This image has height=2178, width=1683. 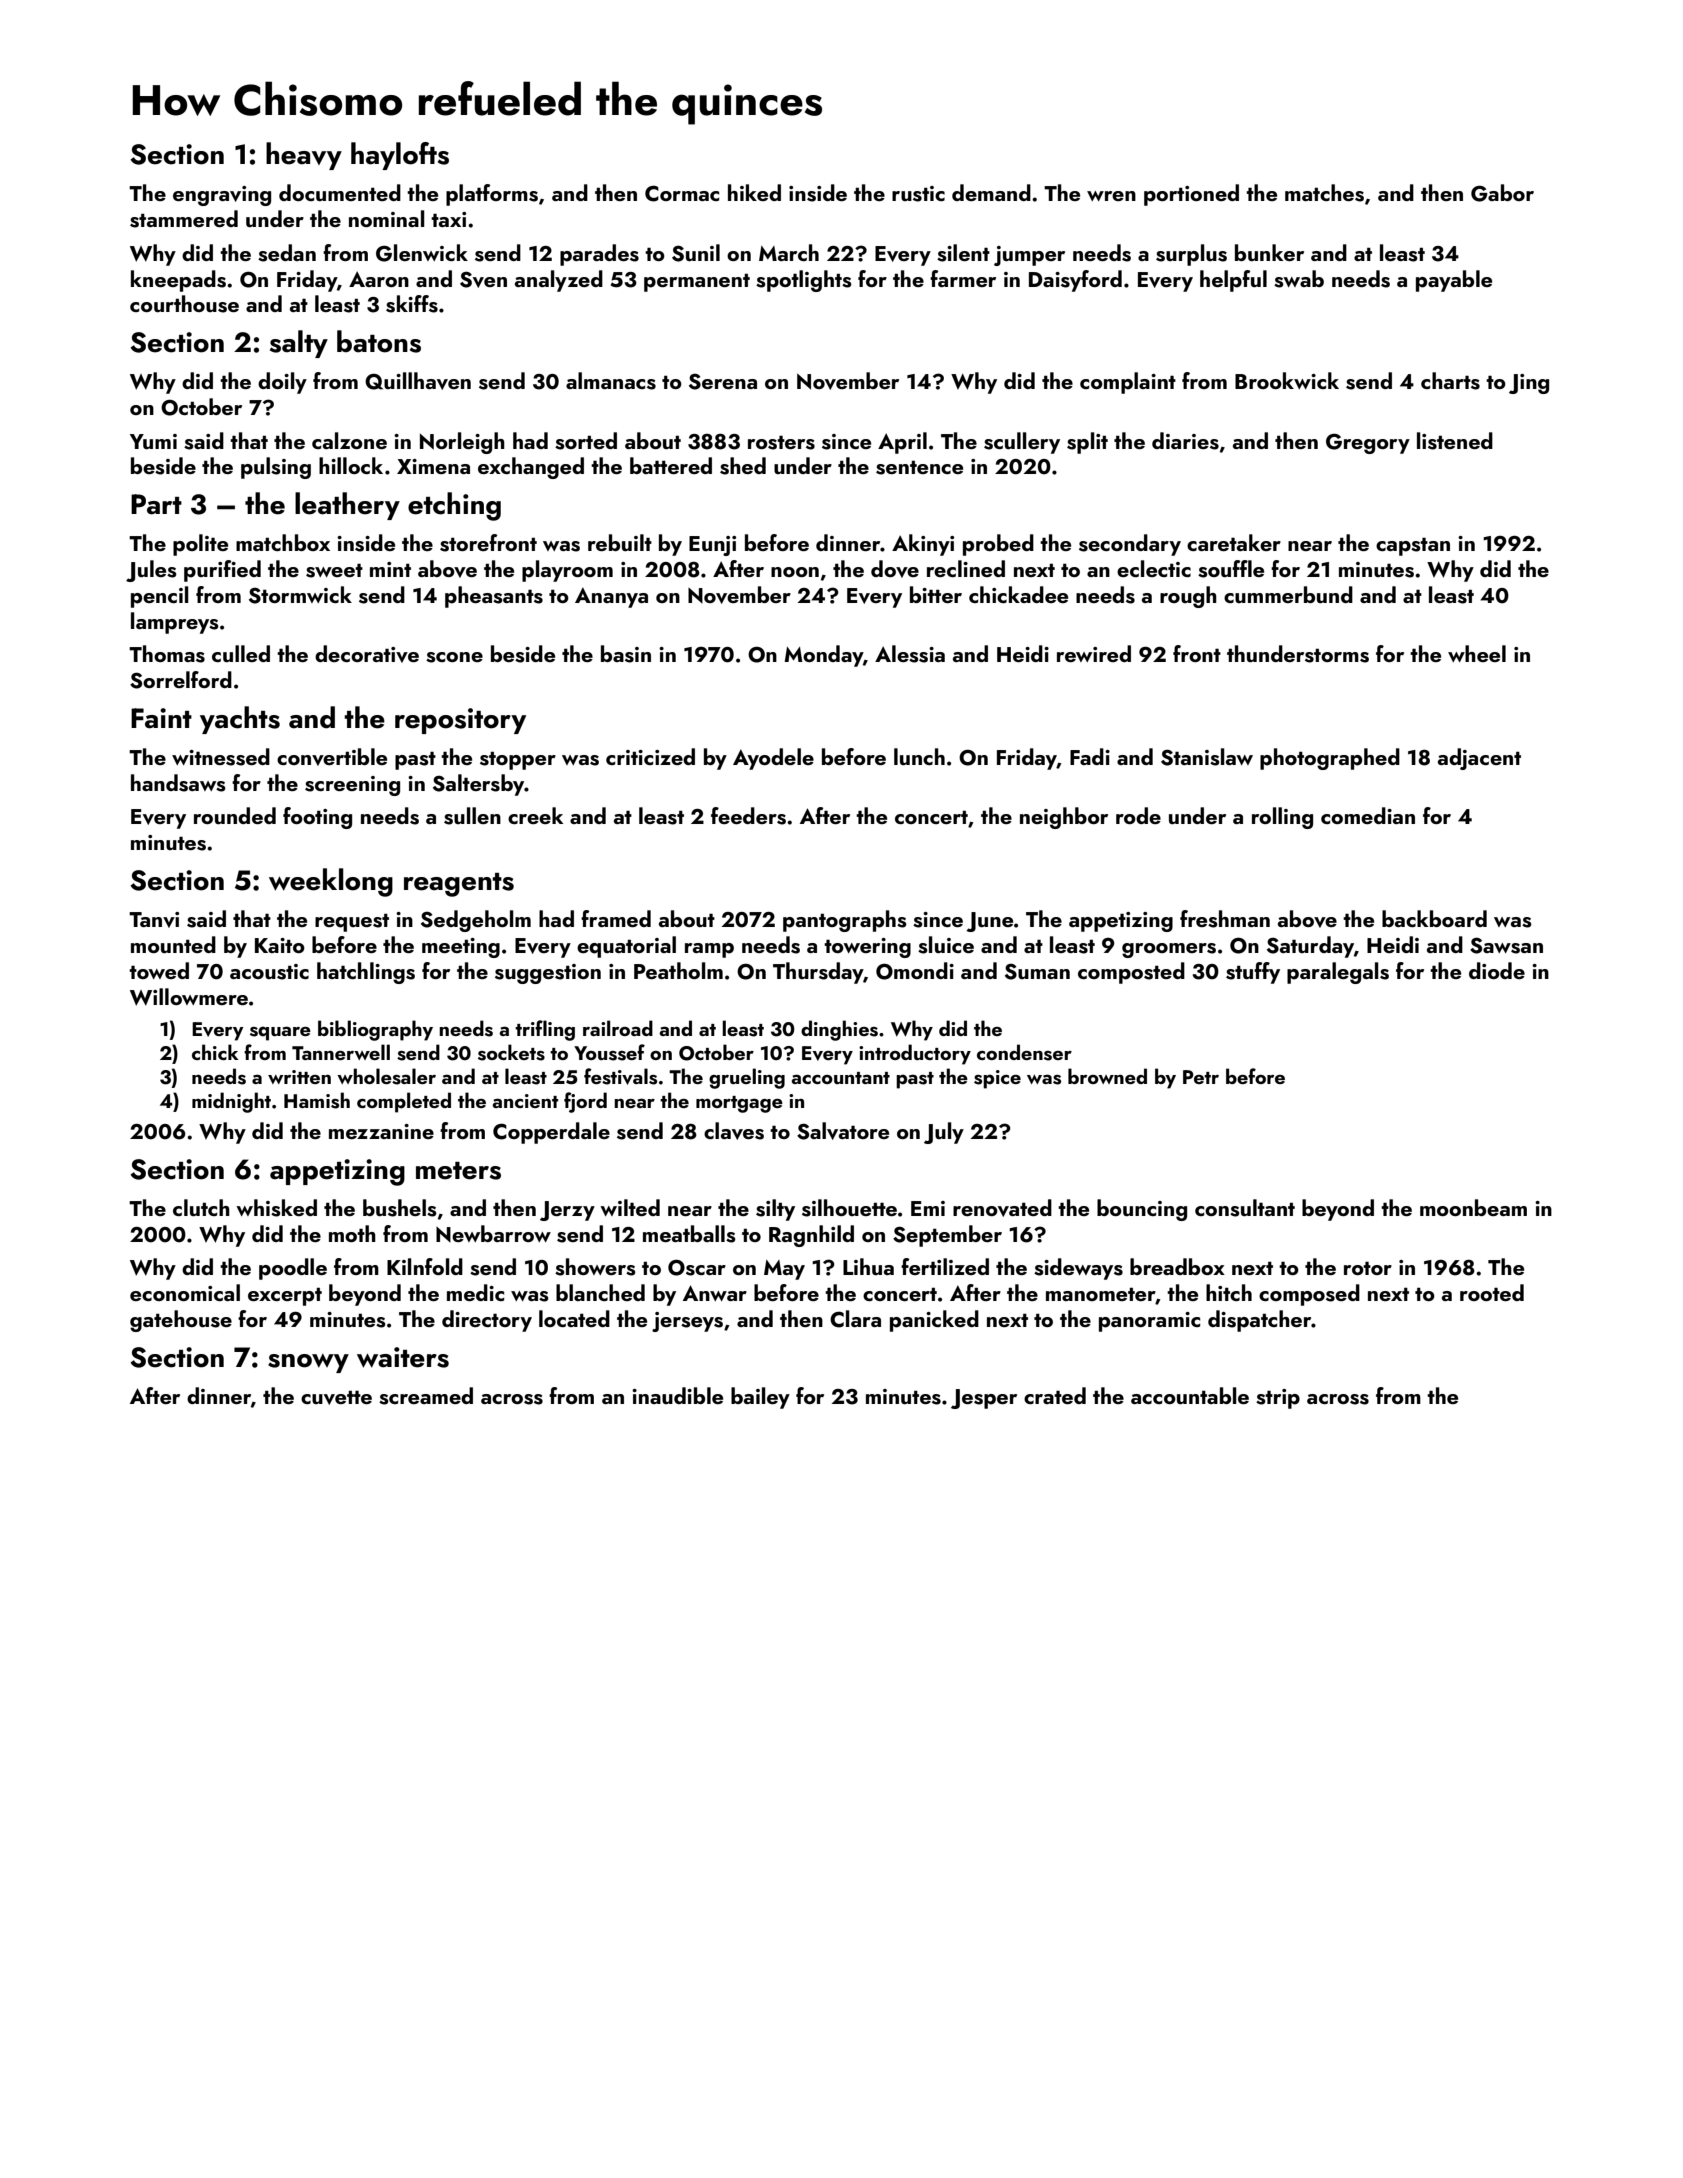 I want to click on clutch, so click(x=201, y=1207).
